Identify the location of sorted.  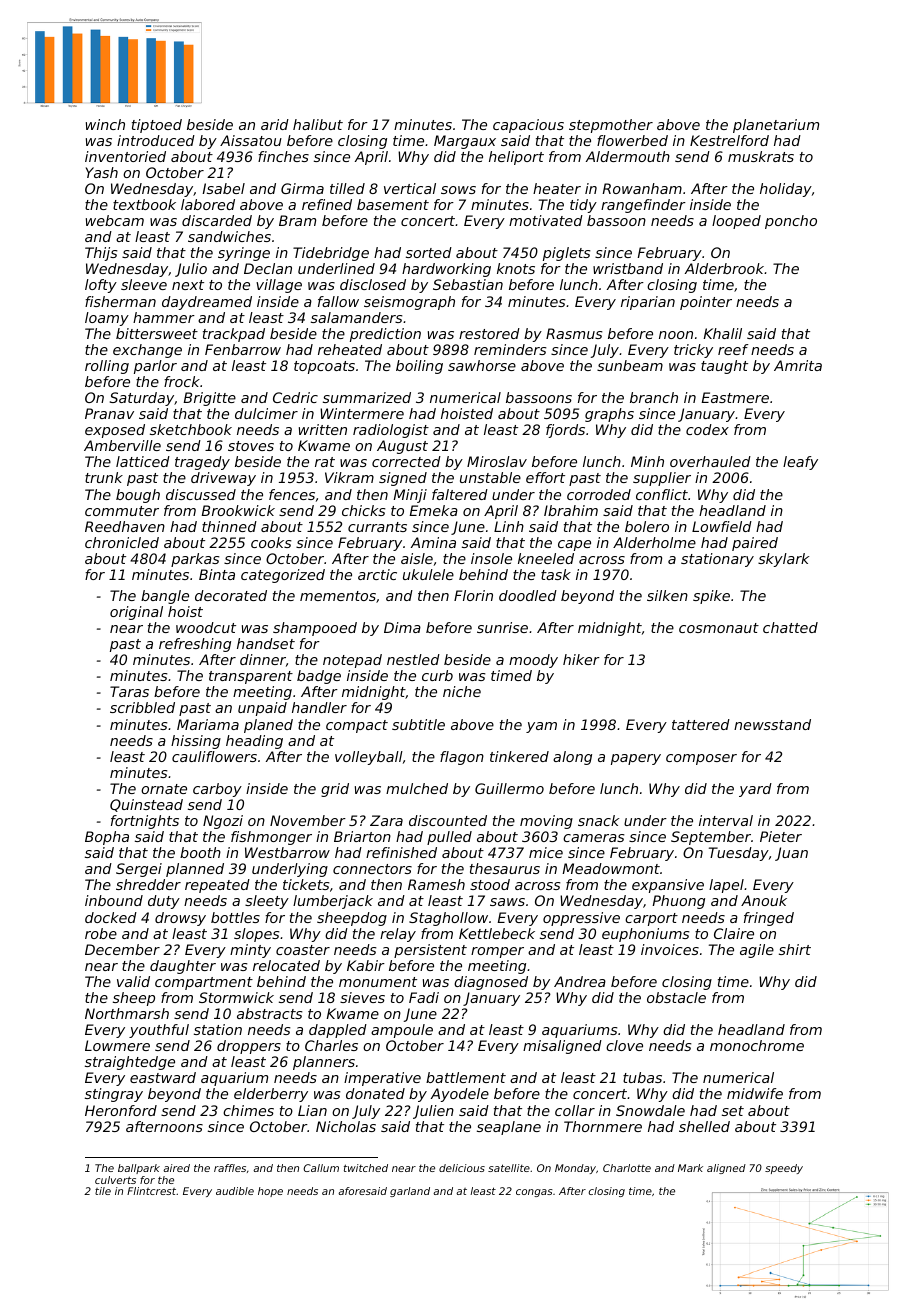
(429, 252).
